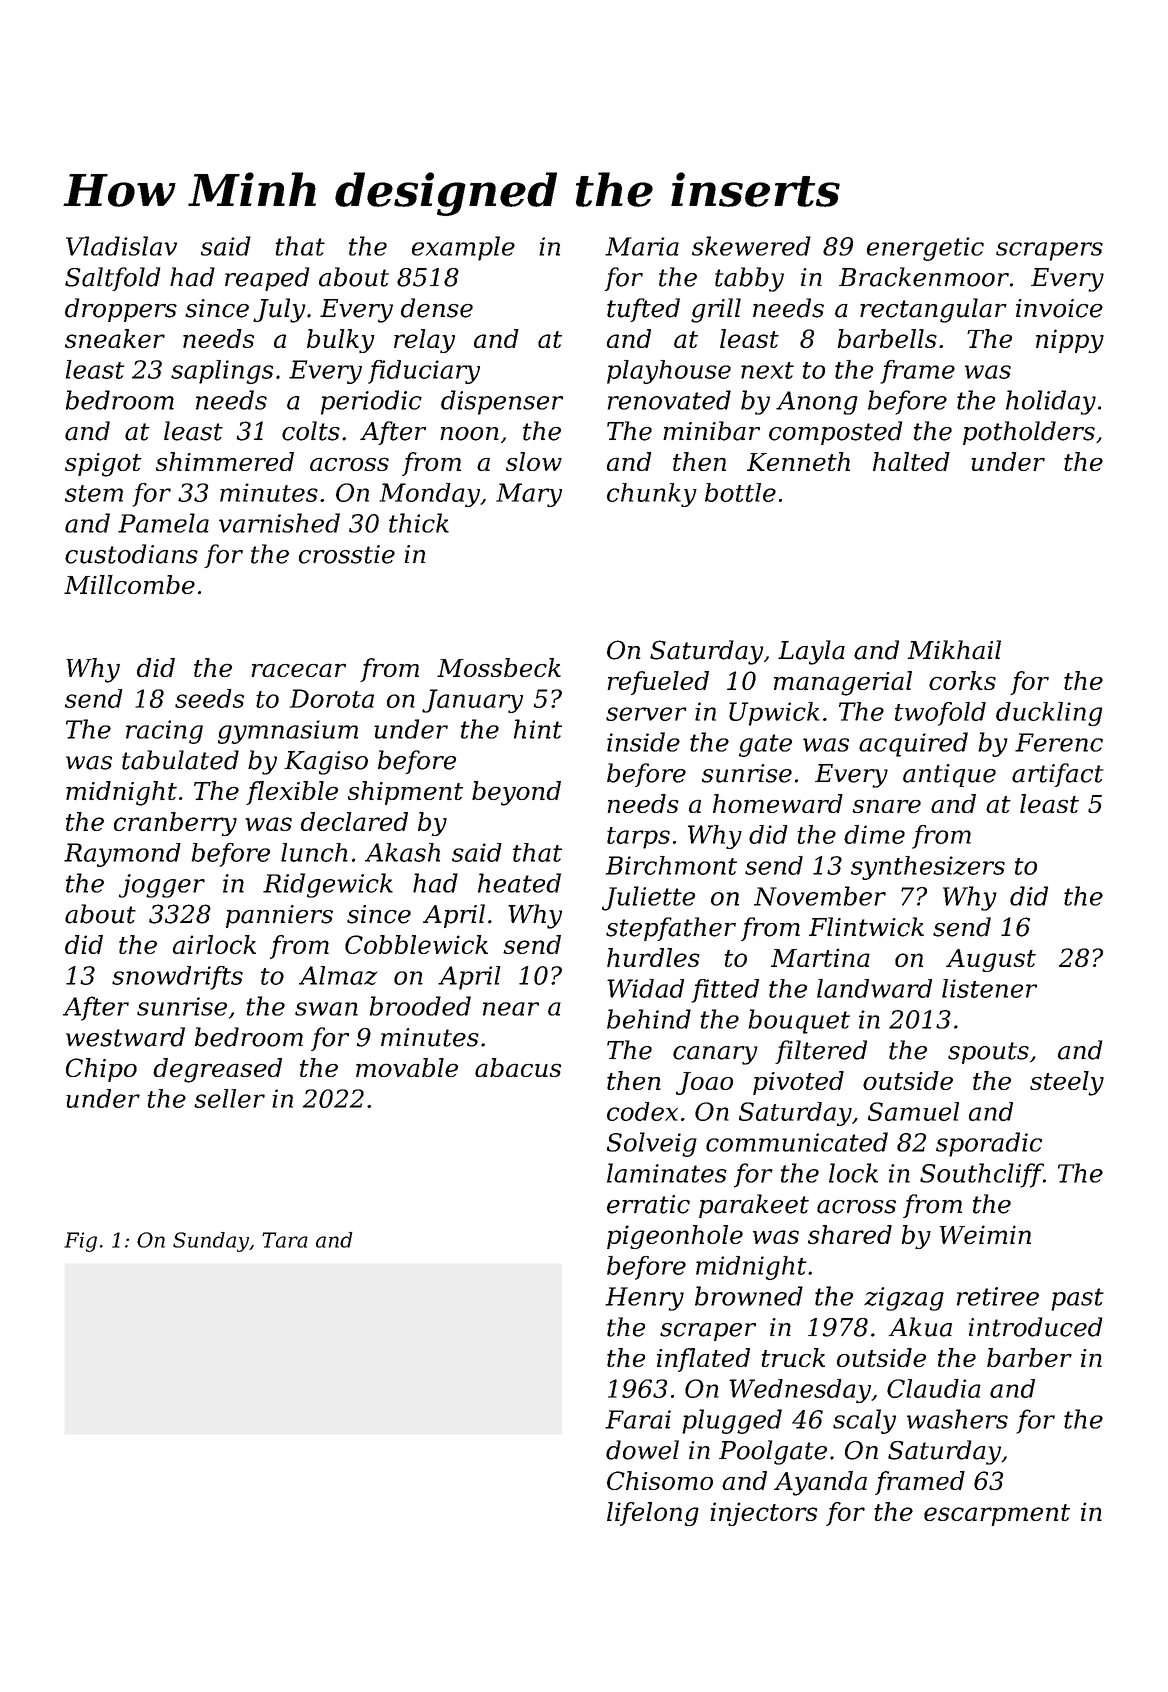 This screenshot has height=1692, width=1168. What do you see at coordinates (642, 1111) in the screenshot?
I see `codex` at bounding box center [642, 1111].
